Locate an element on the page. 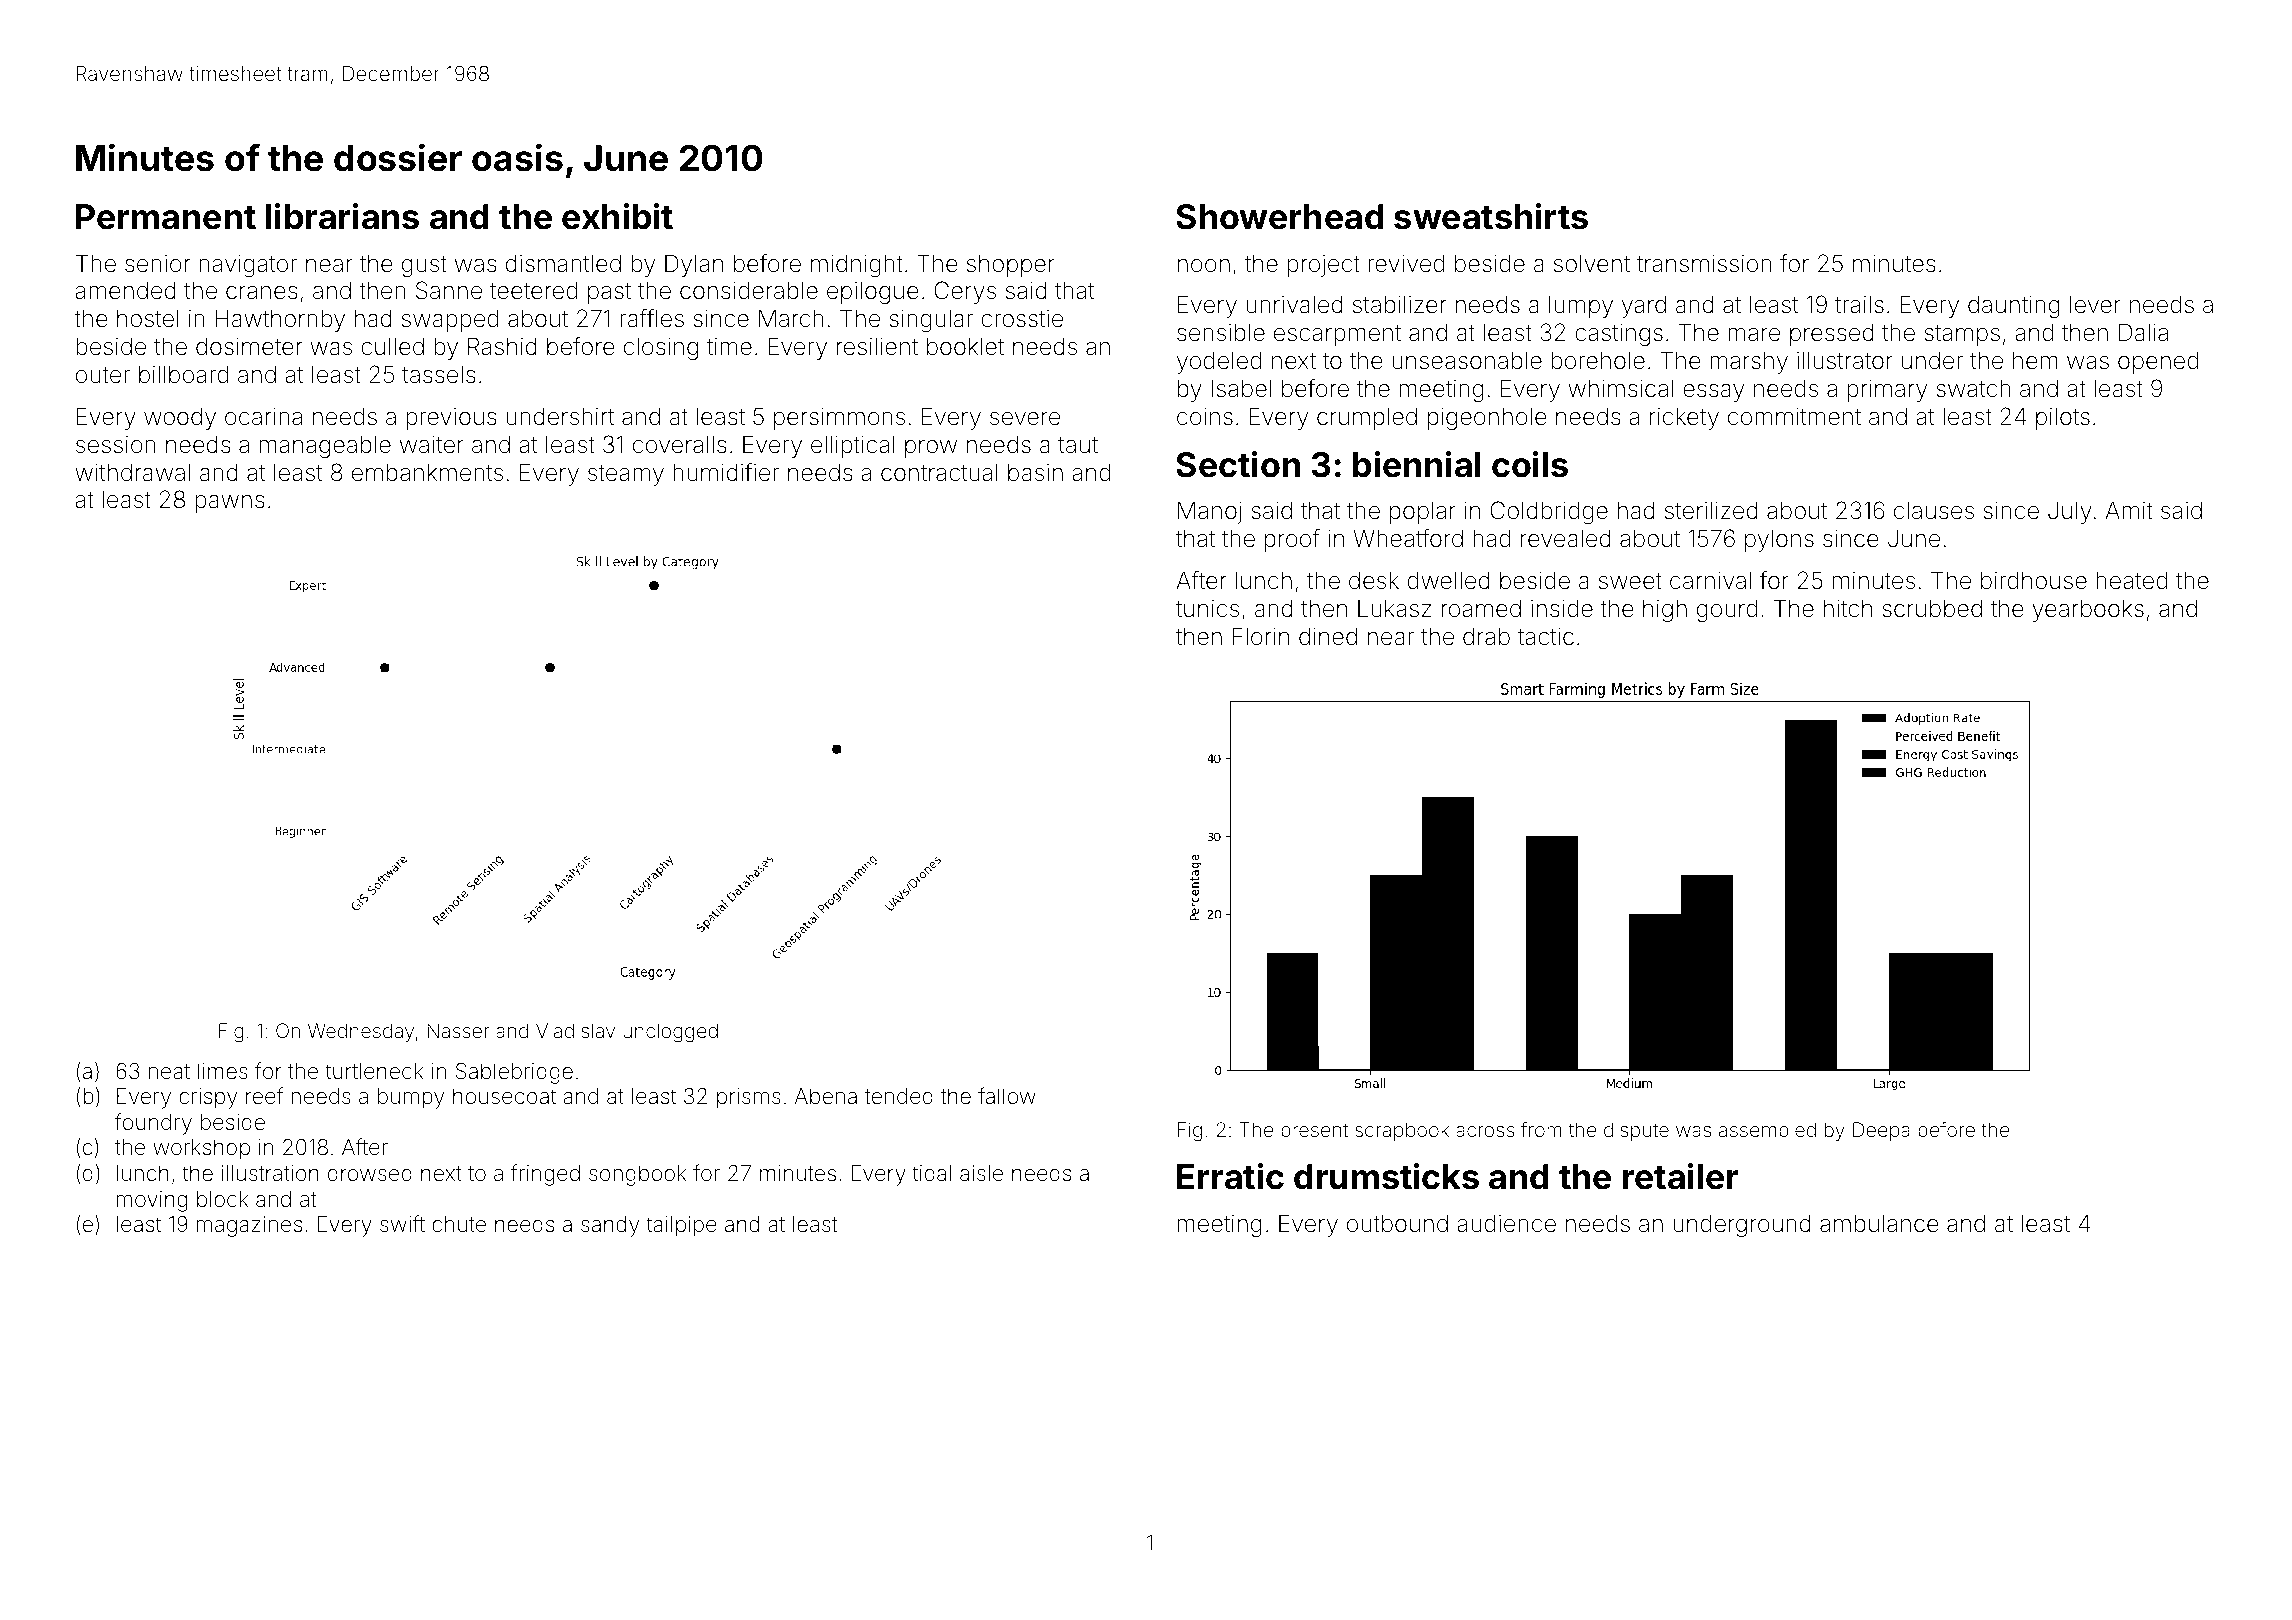 The image size is (2292, 1620). outbound is located at coordinates (1397, 1223).
